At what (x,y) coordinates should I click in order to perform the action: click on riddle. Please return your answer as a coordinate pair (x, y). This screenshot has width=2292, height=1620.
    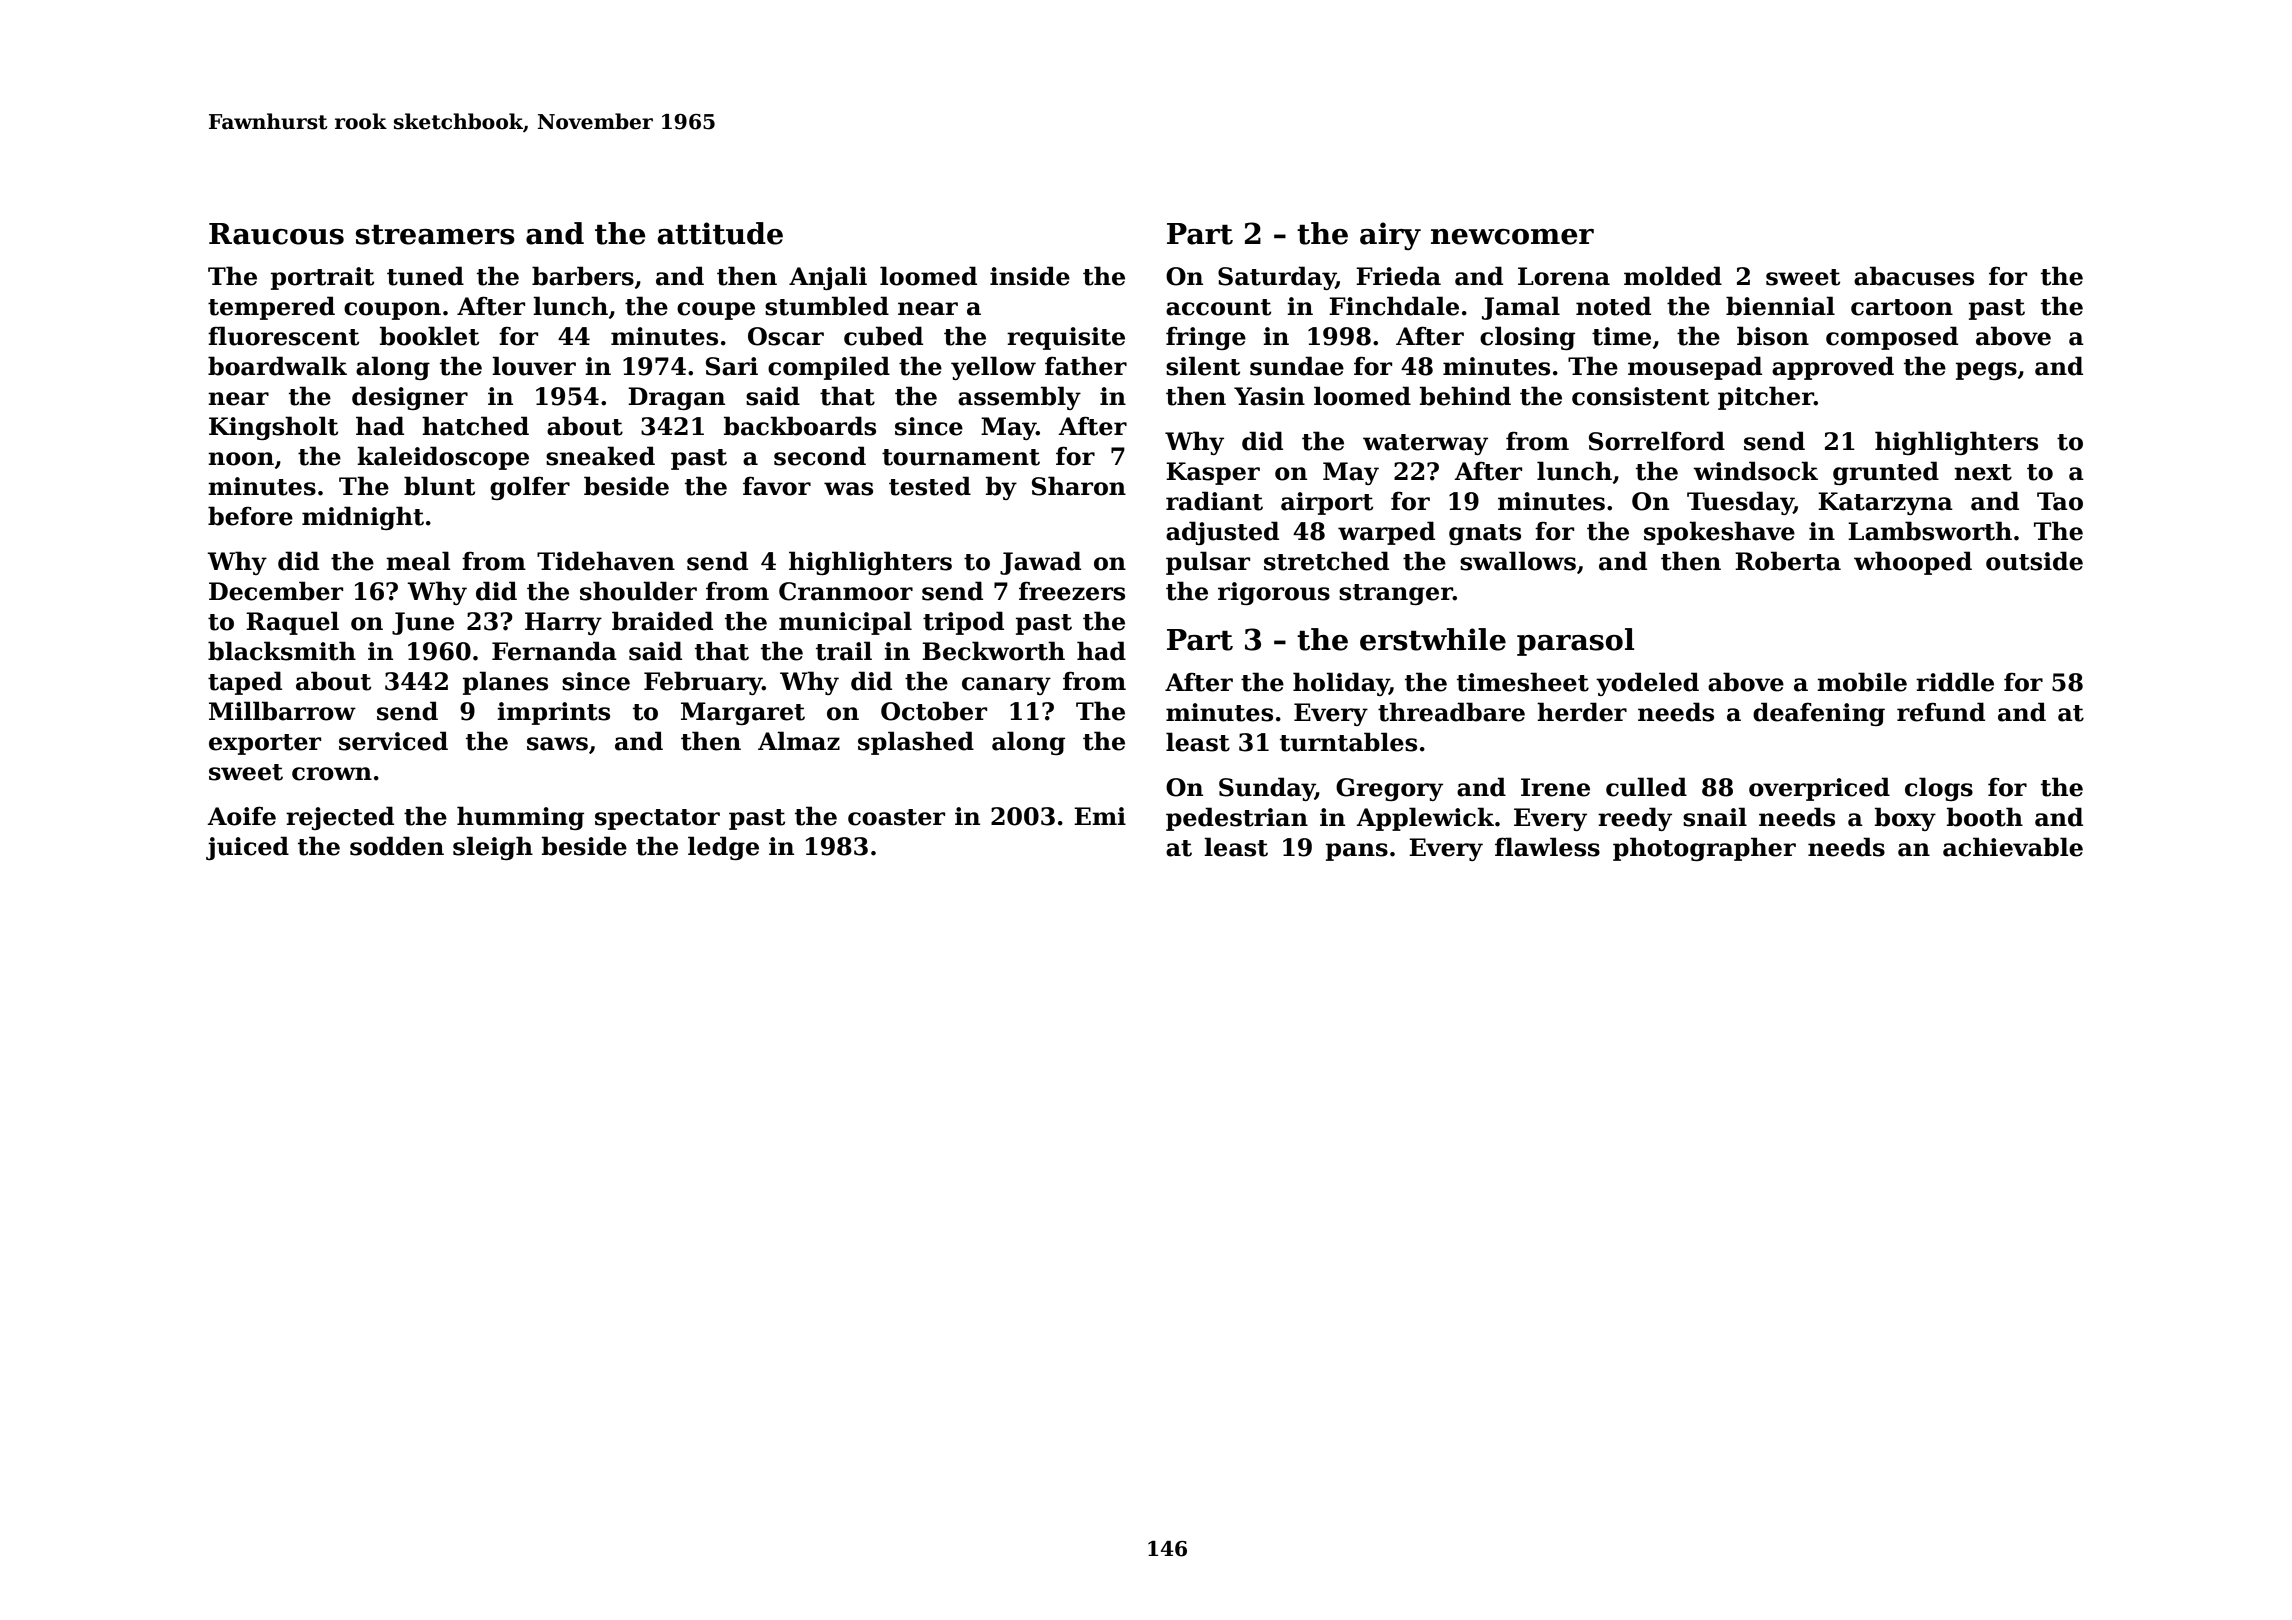
    Looking at the image, I should click on (1955, 682).
